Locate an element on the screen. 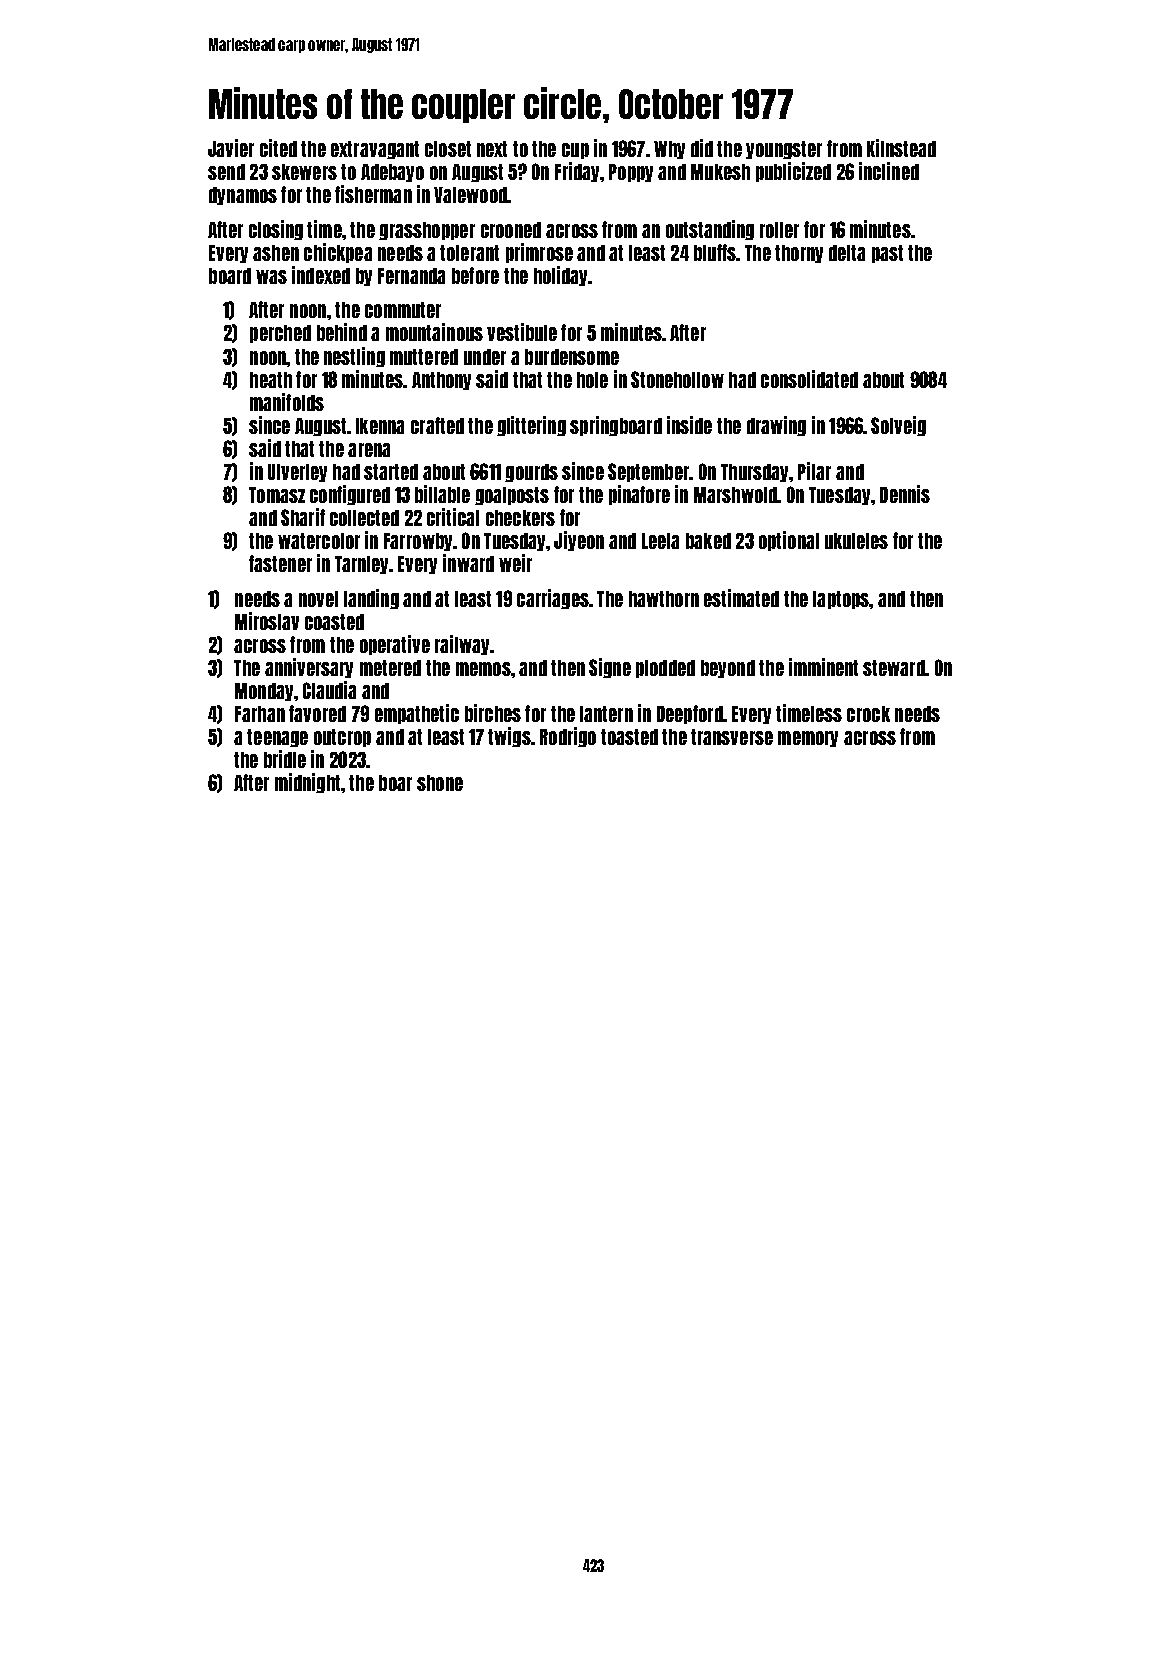 The width and height of the screenshot is (1165, 1654). Javier is located at coordinates (231, 148).
